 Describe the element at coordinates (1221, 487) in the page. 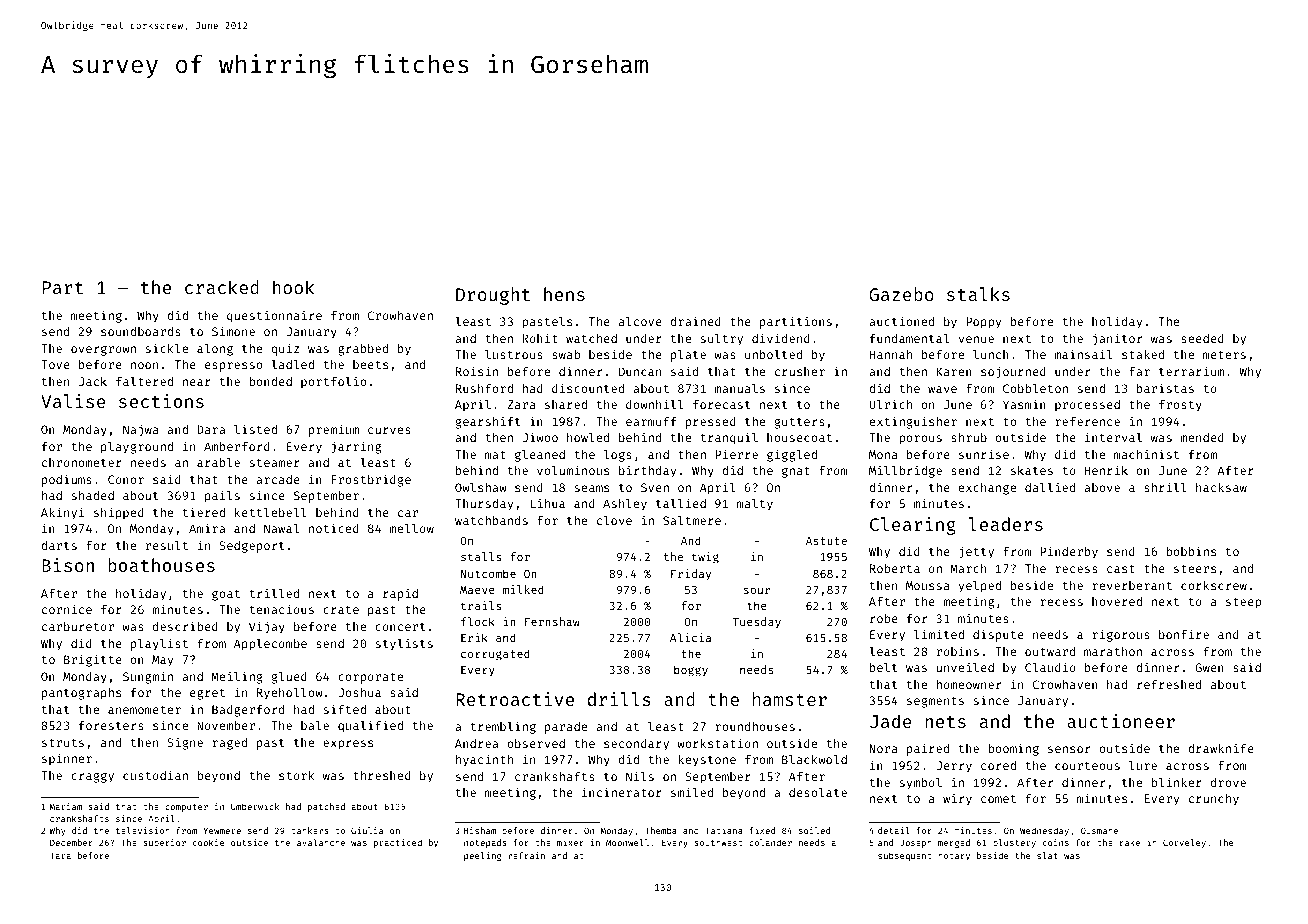

I see `hacksaw` at that location.
